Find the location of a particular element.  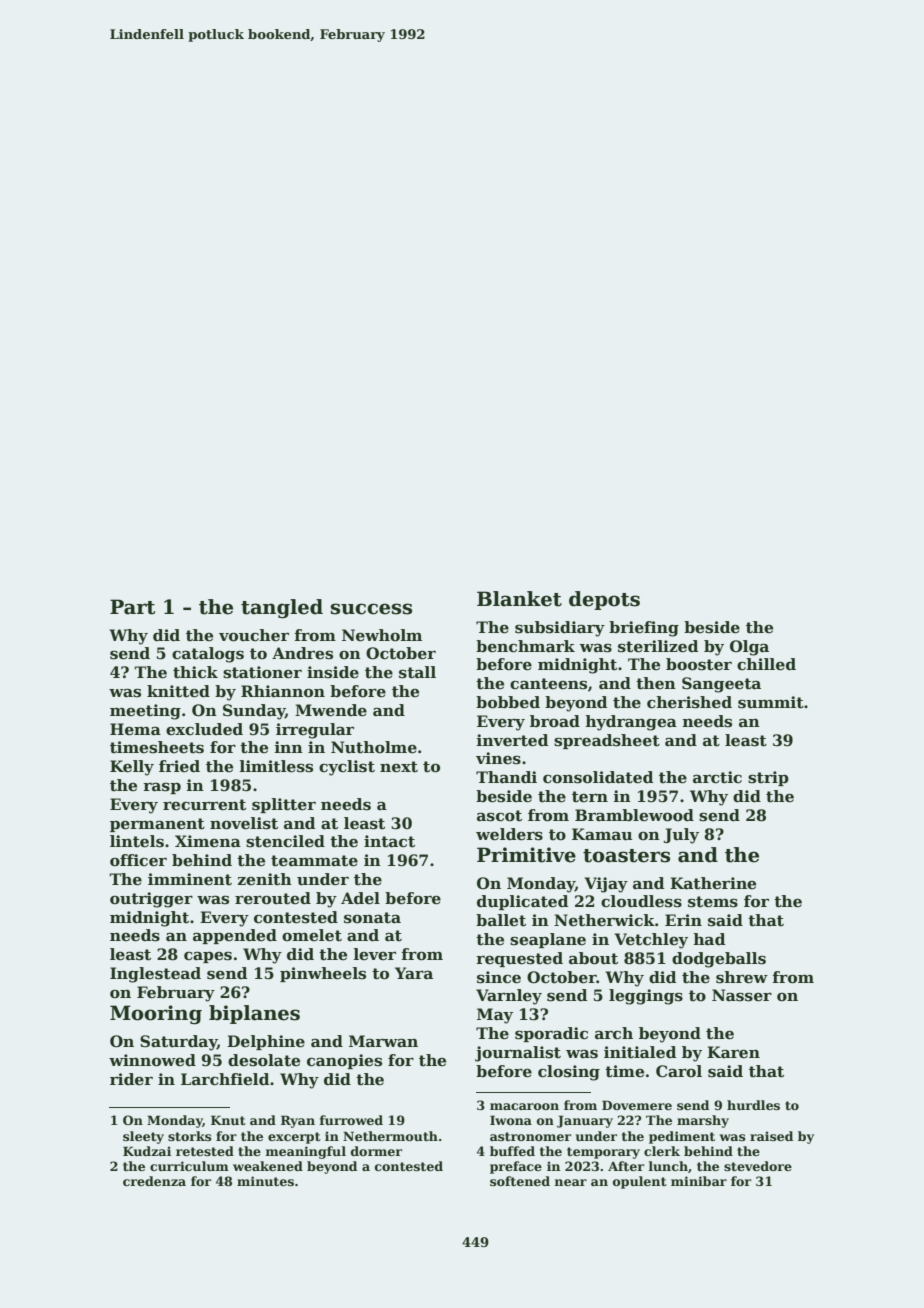

benchmark is located at coordinates (525, 646).
